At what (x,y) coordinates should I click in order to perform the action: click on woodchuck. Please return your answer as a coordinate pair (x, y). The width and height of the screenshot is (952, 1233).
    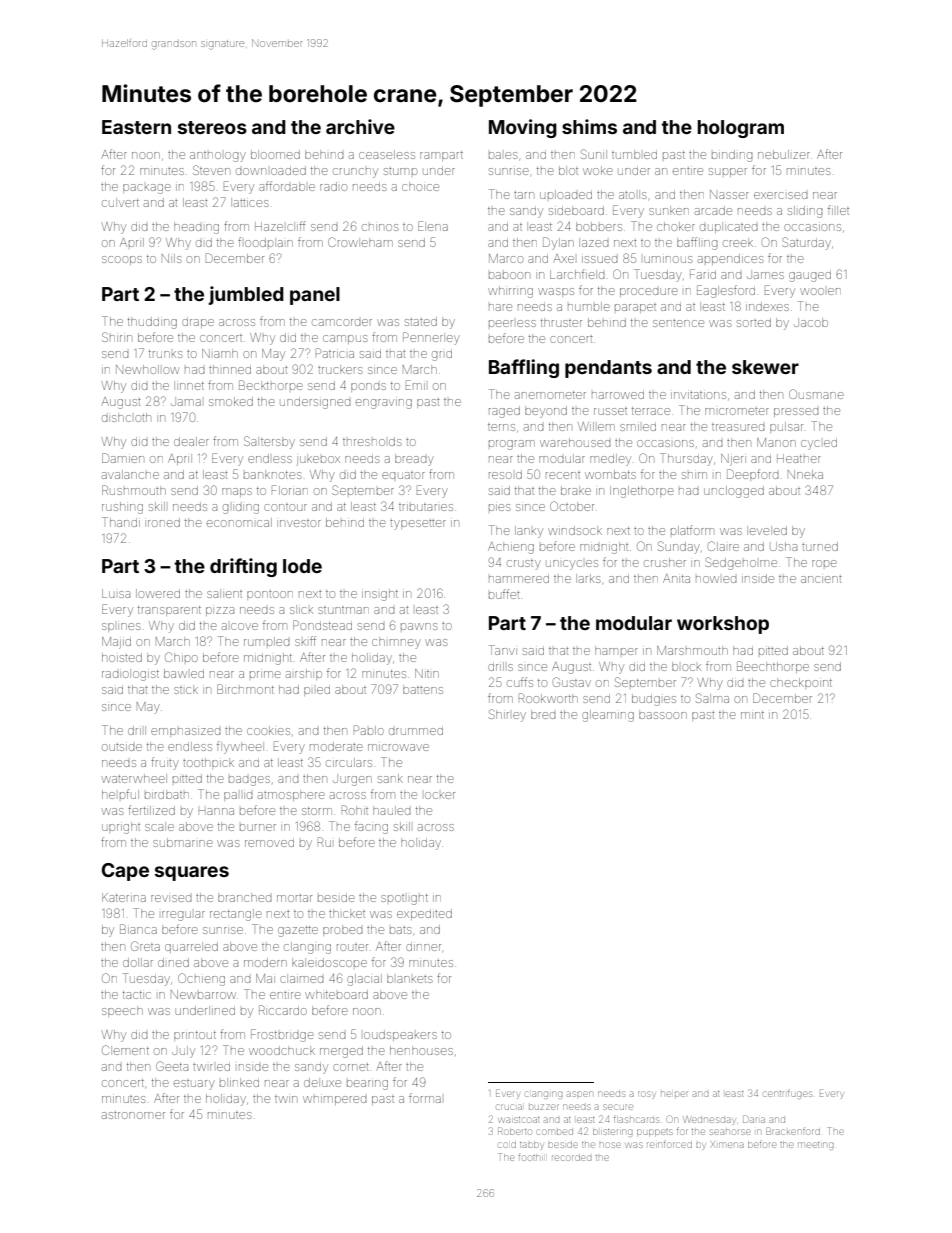
    Looking at the image, I should click on (282, 1050).
